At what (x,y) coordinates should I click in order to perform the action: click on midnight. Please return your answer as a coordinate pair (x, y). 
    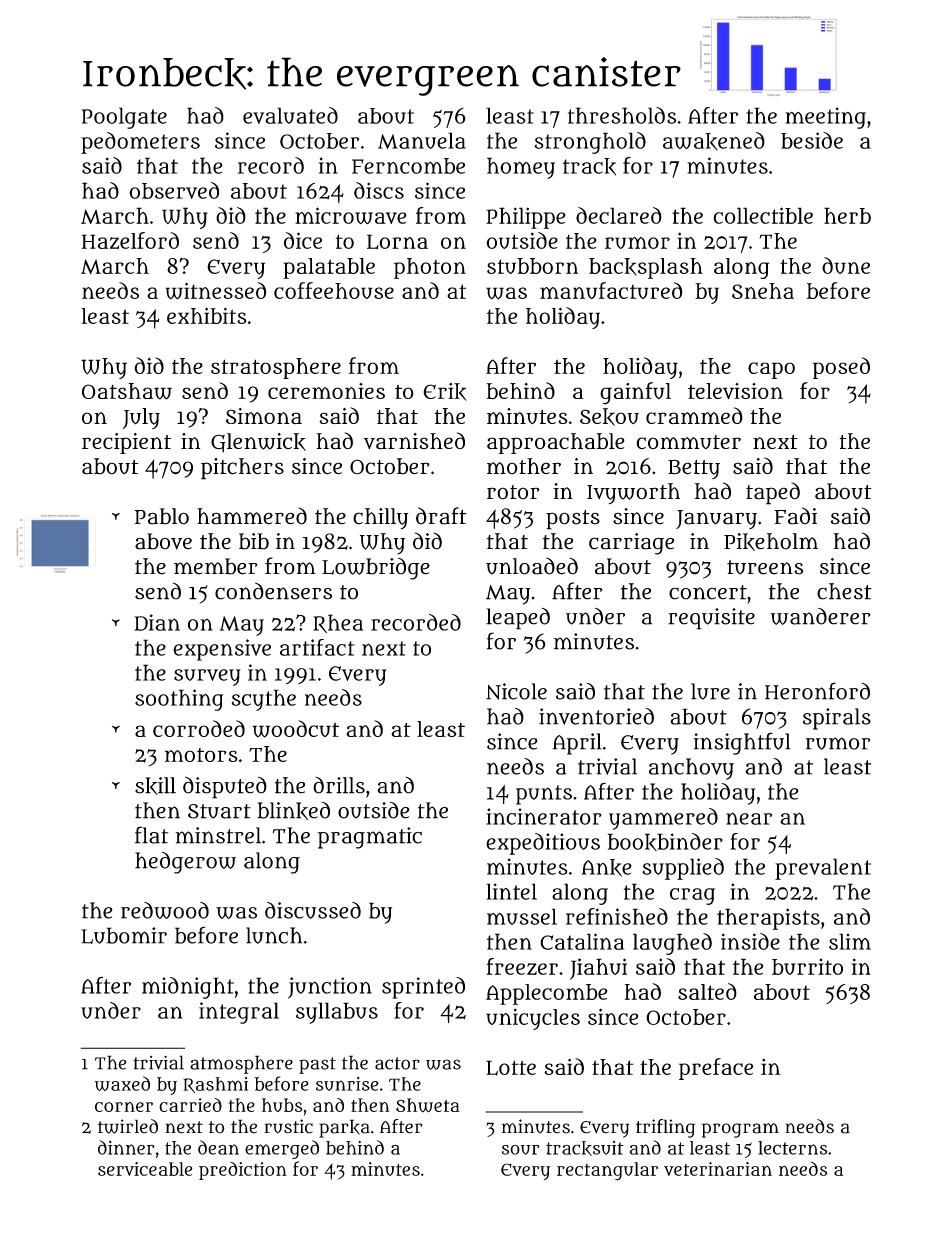
    Looking at the image, I should click on (188, 988).
